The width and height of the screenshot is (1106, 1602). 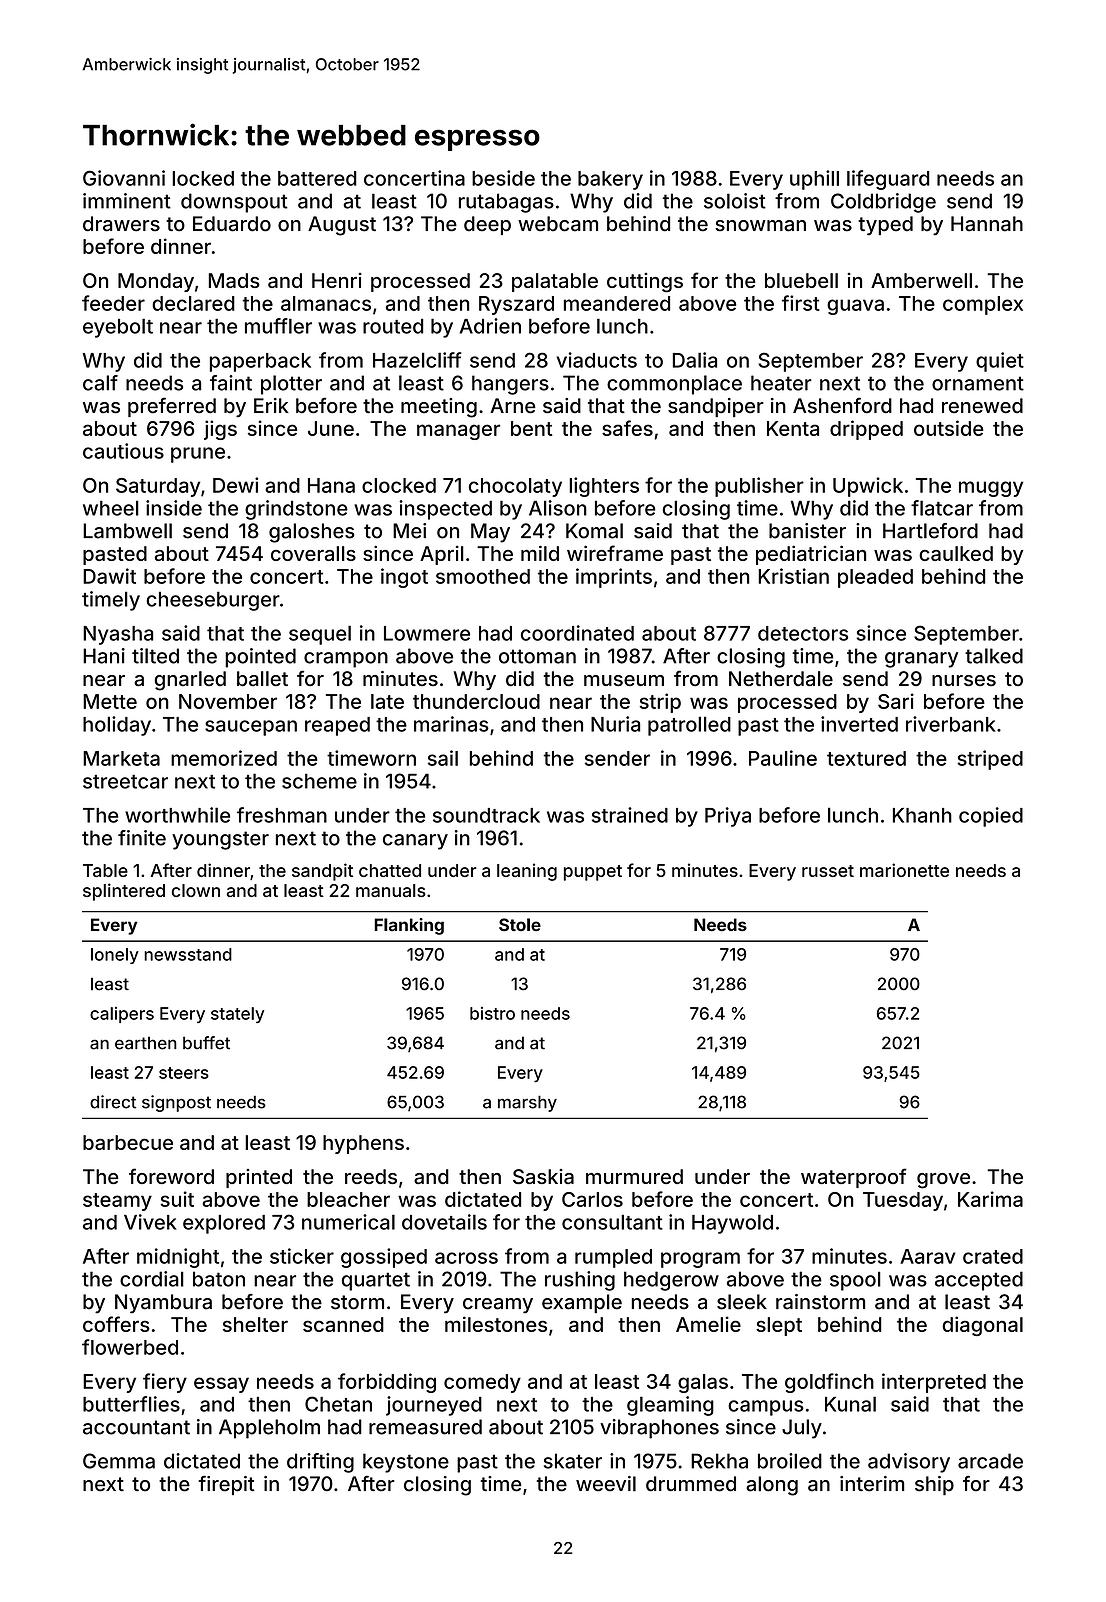 What do you see at coordinates (117, 726) in the screenshot?
I see `holiday` at bounding box center [117, 726].
